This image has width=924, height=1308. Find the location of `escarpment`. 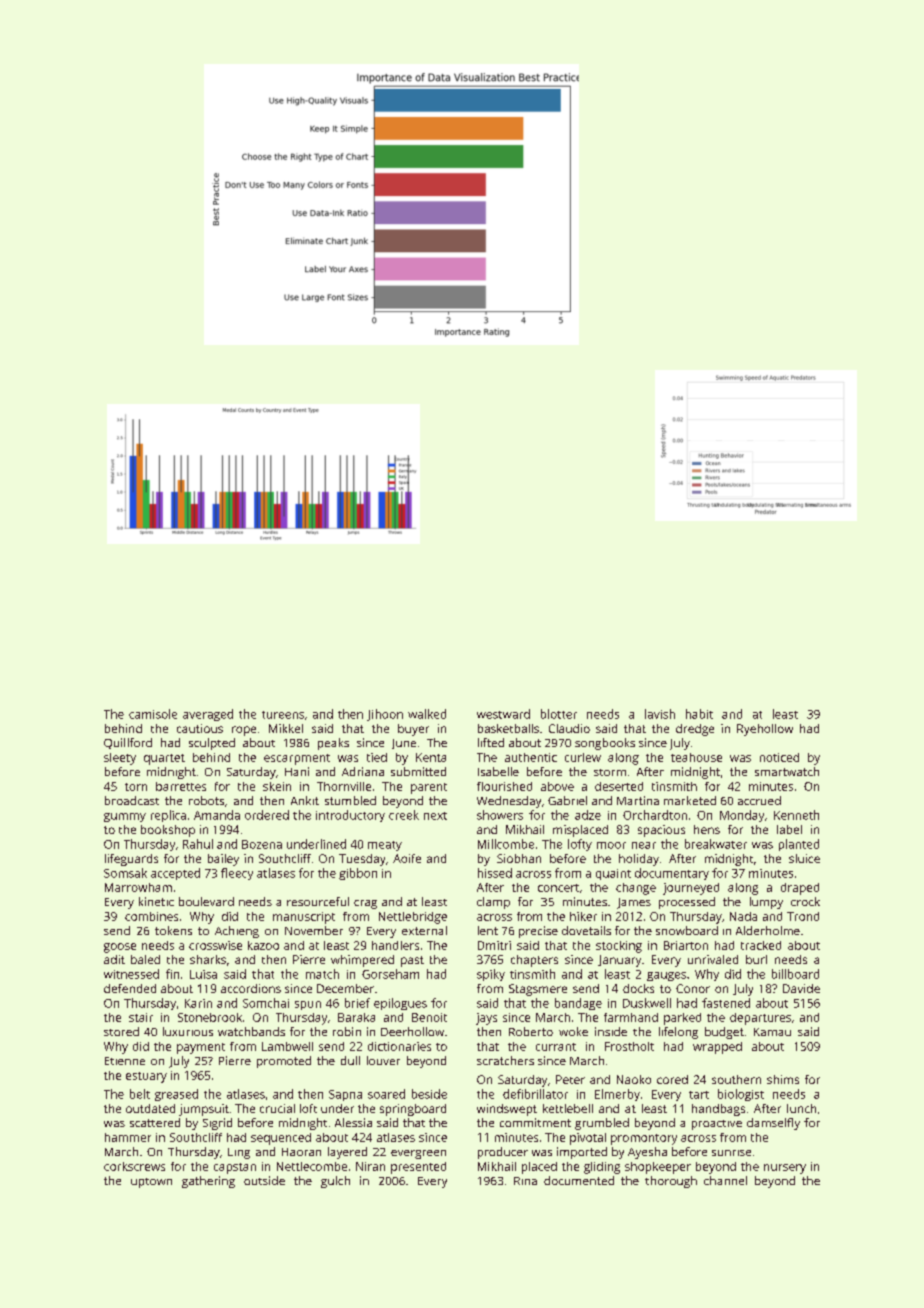

escarpment is located at coordinates (297, 759).
